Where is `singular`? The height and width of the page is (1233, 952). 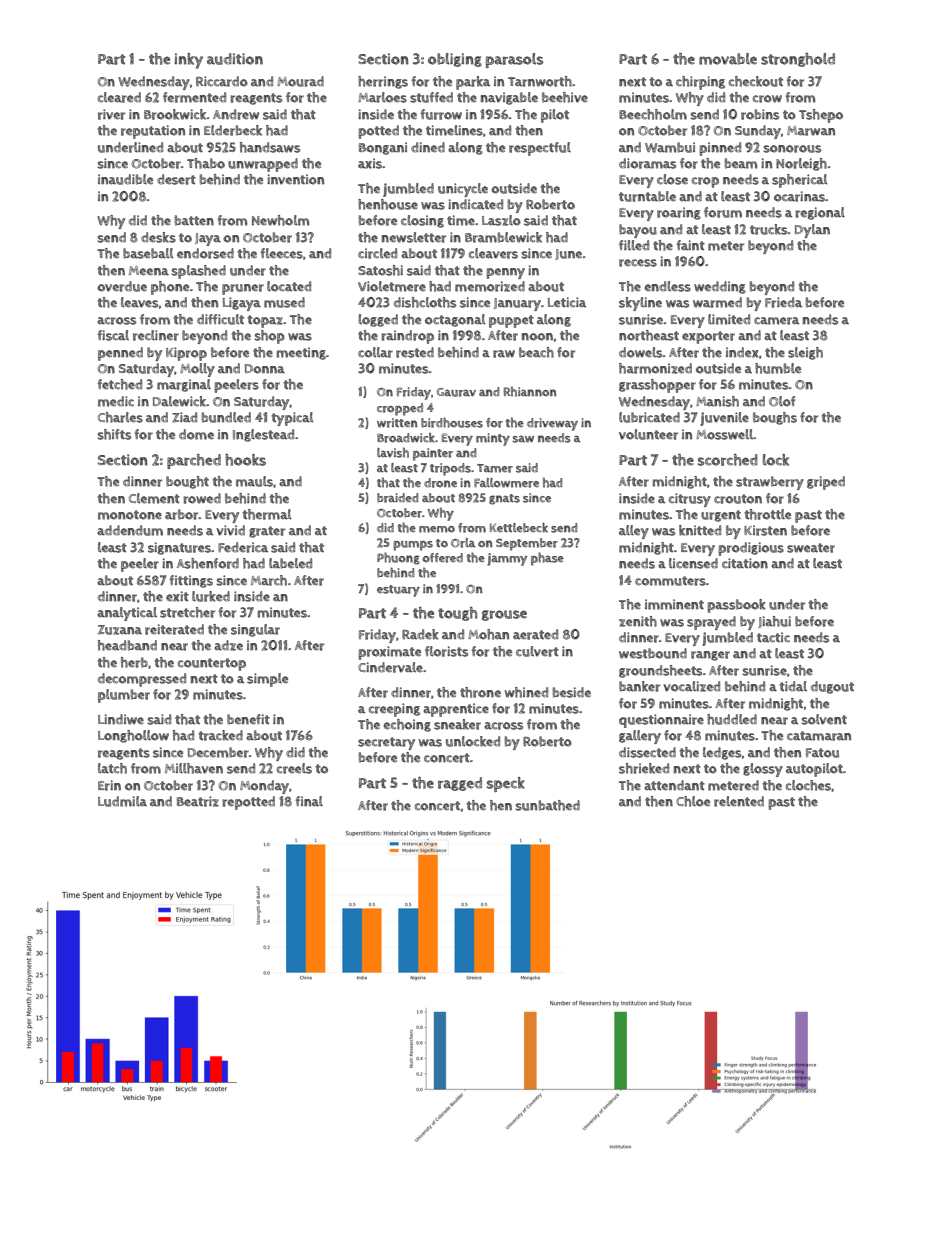
singular is located at coordinates (255, 630).
